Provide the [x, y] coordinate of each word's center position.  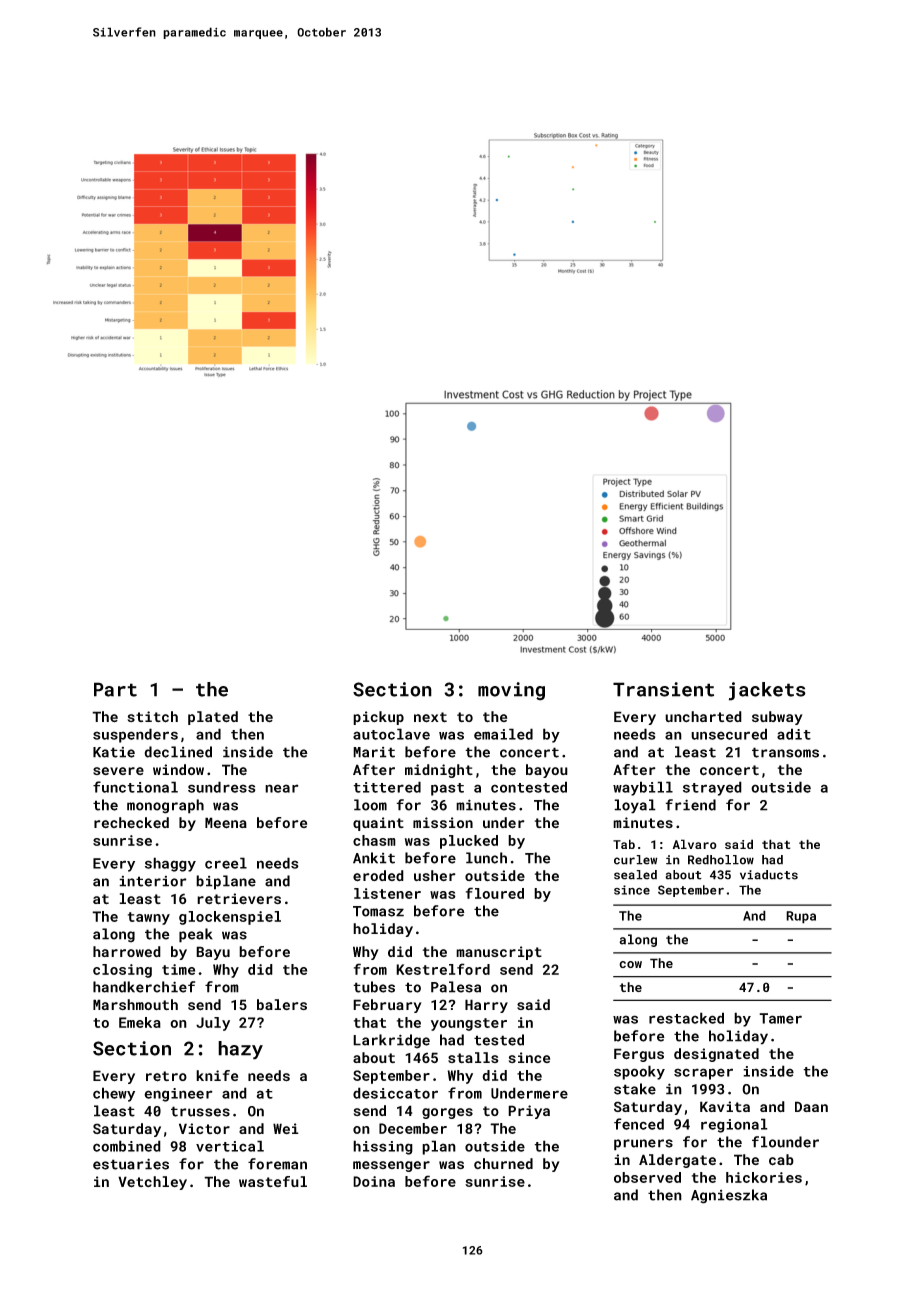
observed [647, 1177]
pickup [378, 718]
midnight [439, 771]
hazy [240, 1050]
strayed [712, 788]
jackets [767, 691]
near [282, 788]
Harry [486, 1006]
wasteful [273, 1182]
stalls [473, 1057]
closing [122, 971]
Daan [811, 1106]
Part [115, 689]
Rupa [801, 917]
